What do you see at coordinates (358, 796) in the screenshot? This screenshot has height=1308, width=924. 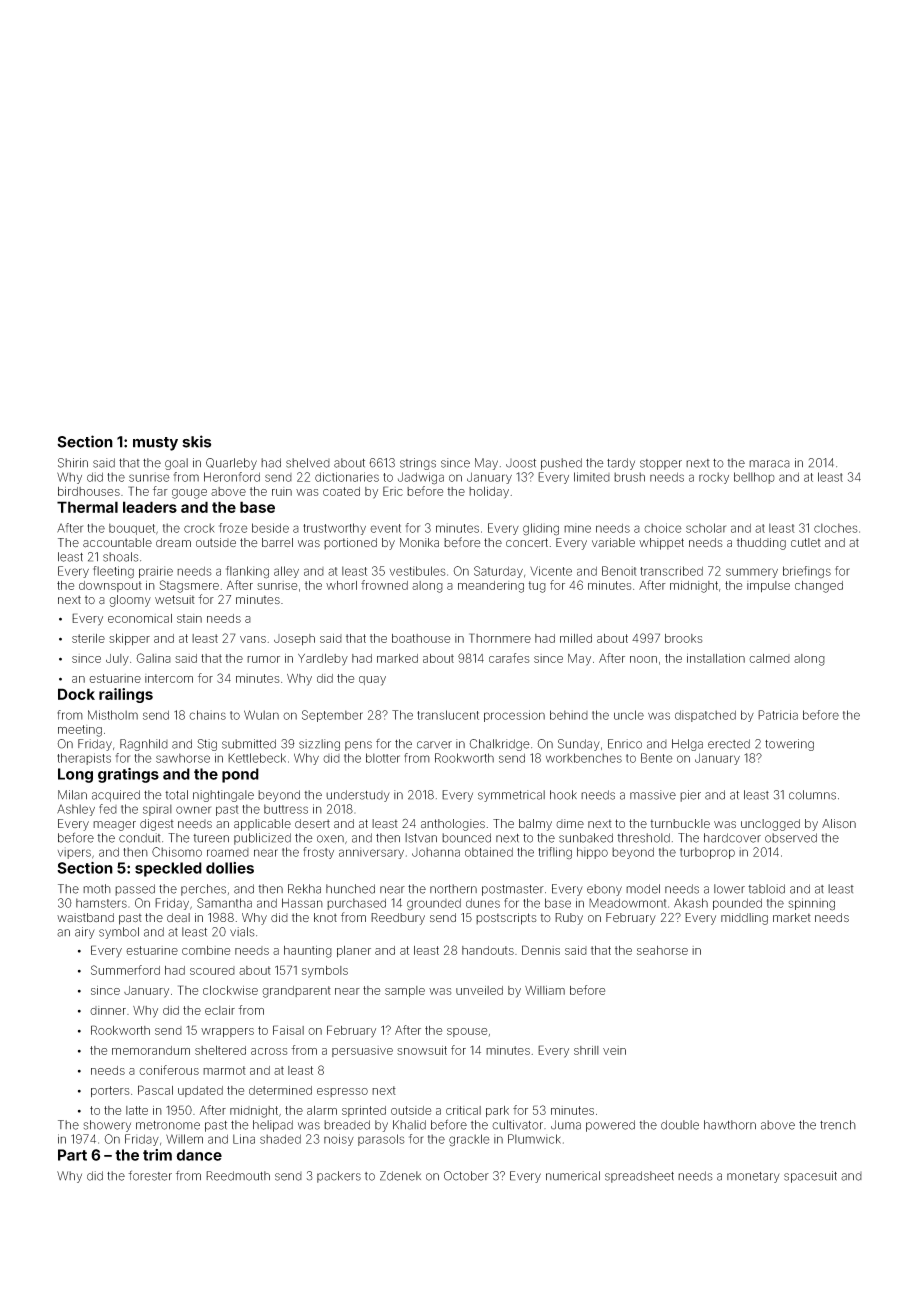 I see `understudy` at bounding box center [358, 796].
